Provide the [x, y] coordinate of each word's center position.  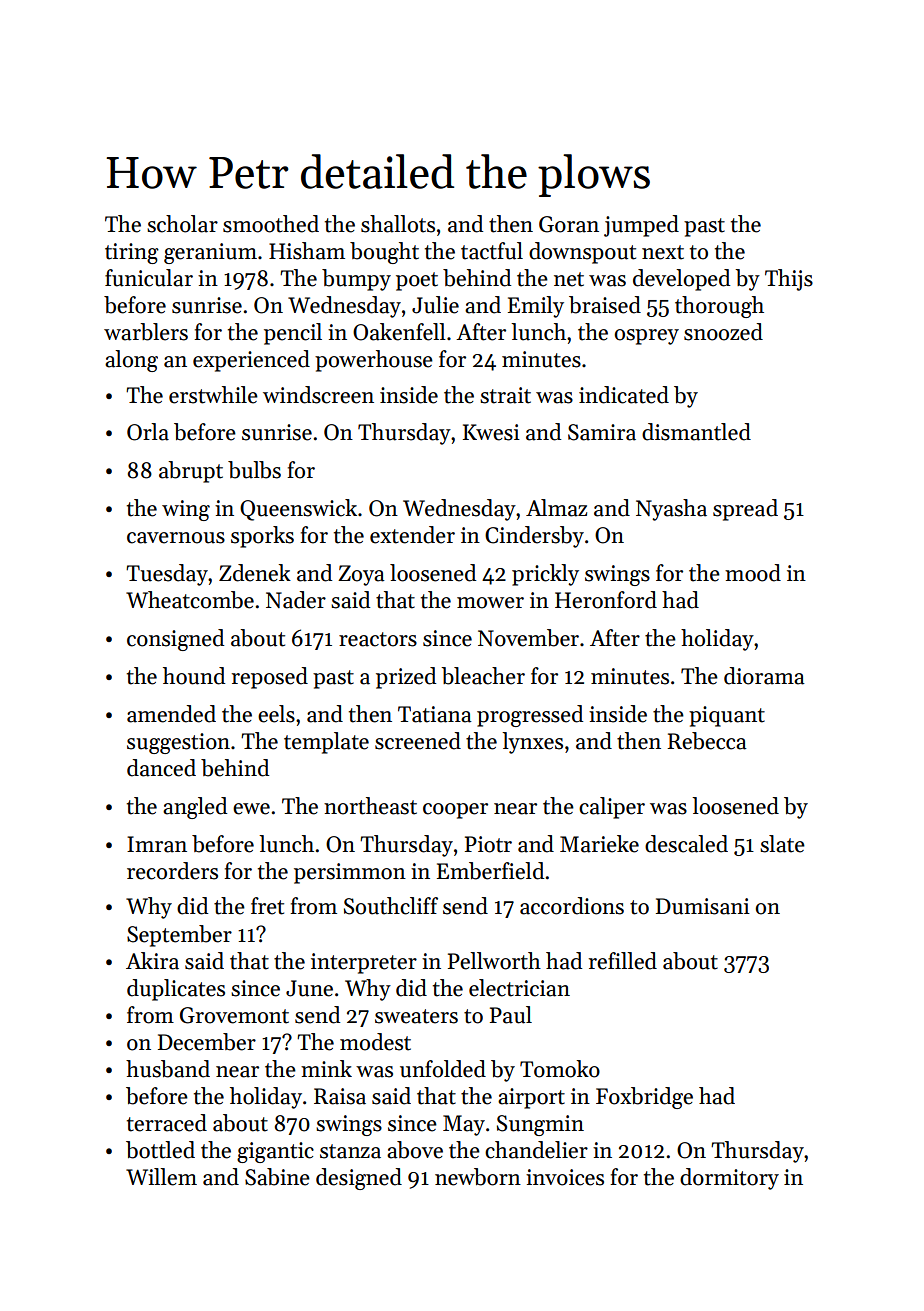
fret [267, 906]
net [569, 279]
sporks [262, 537]
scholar [182, 224]
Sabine [277, 1177]
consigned [175, 640]
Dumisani [703, 906]
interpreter [364, 963]
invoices [565, 1177]
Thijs [789, 280]
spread [745, 510]
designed [359, 1179]
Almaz [556, 508]
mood [753, 573]
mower [490, 603]
